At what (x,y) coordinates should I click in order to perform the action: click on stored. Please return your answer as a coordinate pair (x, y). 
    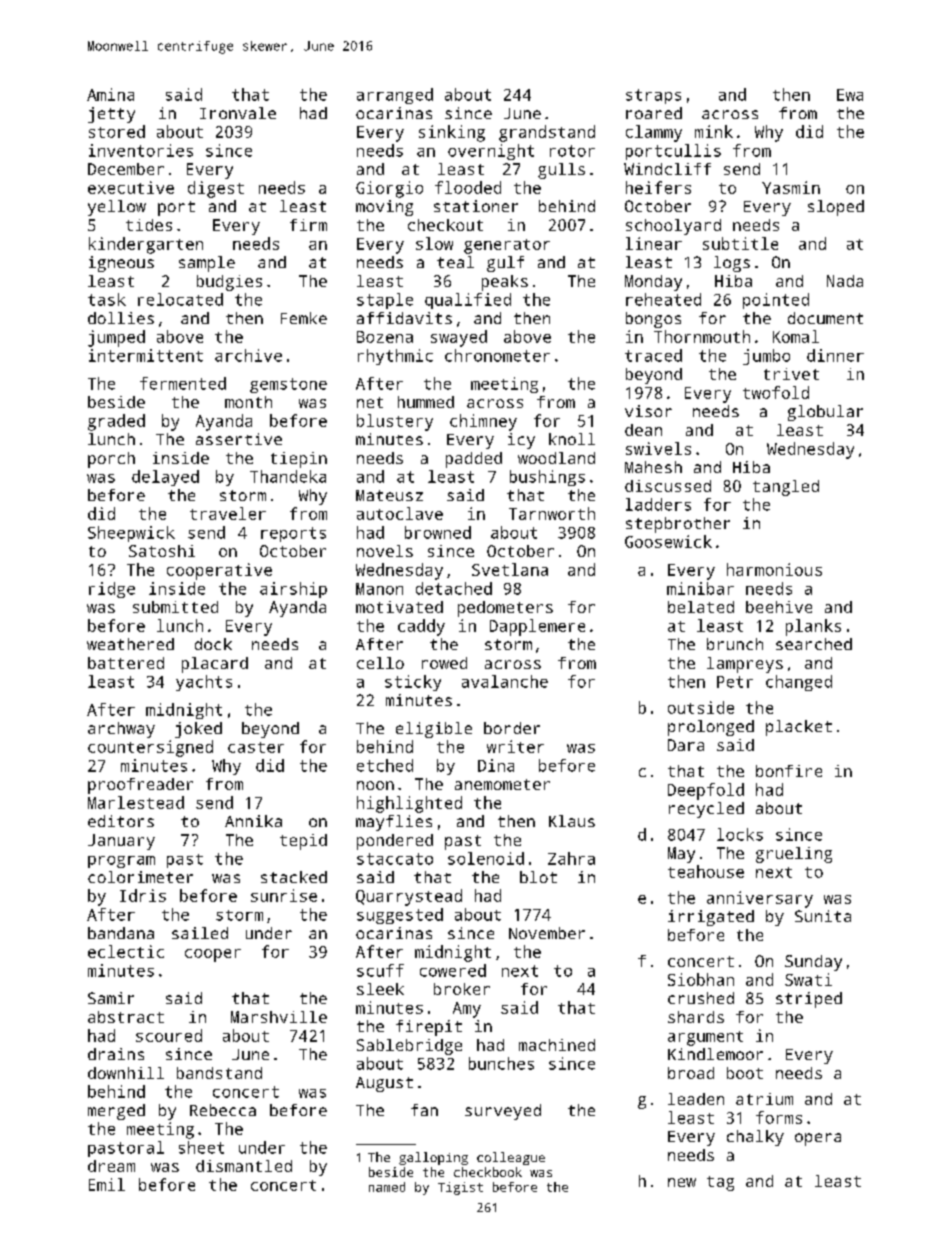
    Looking at the image, I should click on (117, 131).
